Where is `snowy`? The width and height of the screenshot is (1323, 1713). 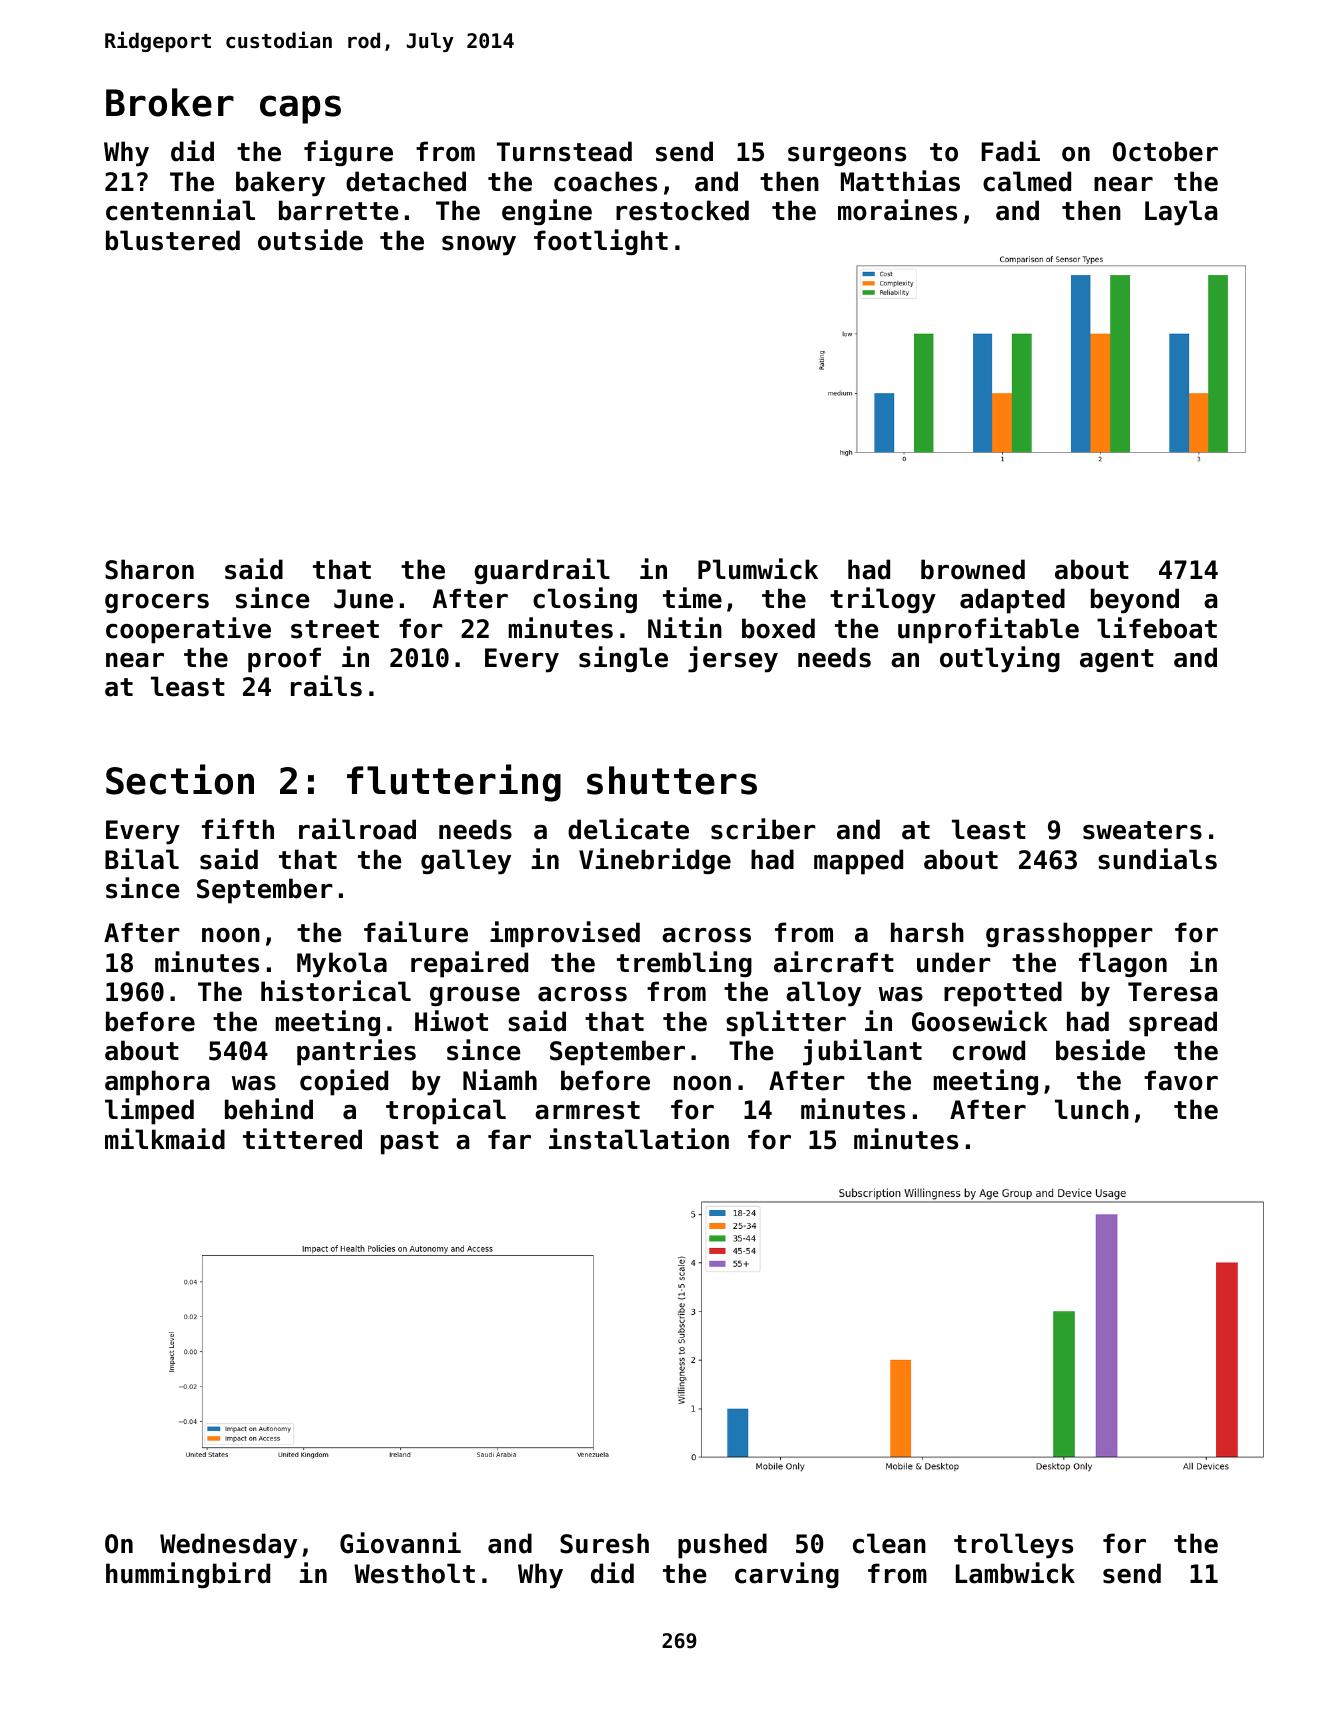
snowy is located at coordinates (479, 246).
